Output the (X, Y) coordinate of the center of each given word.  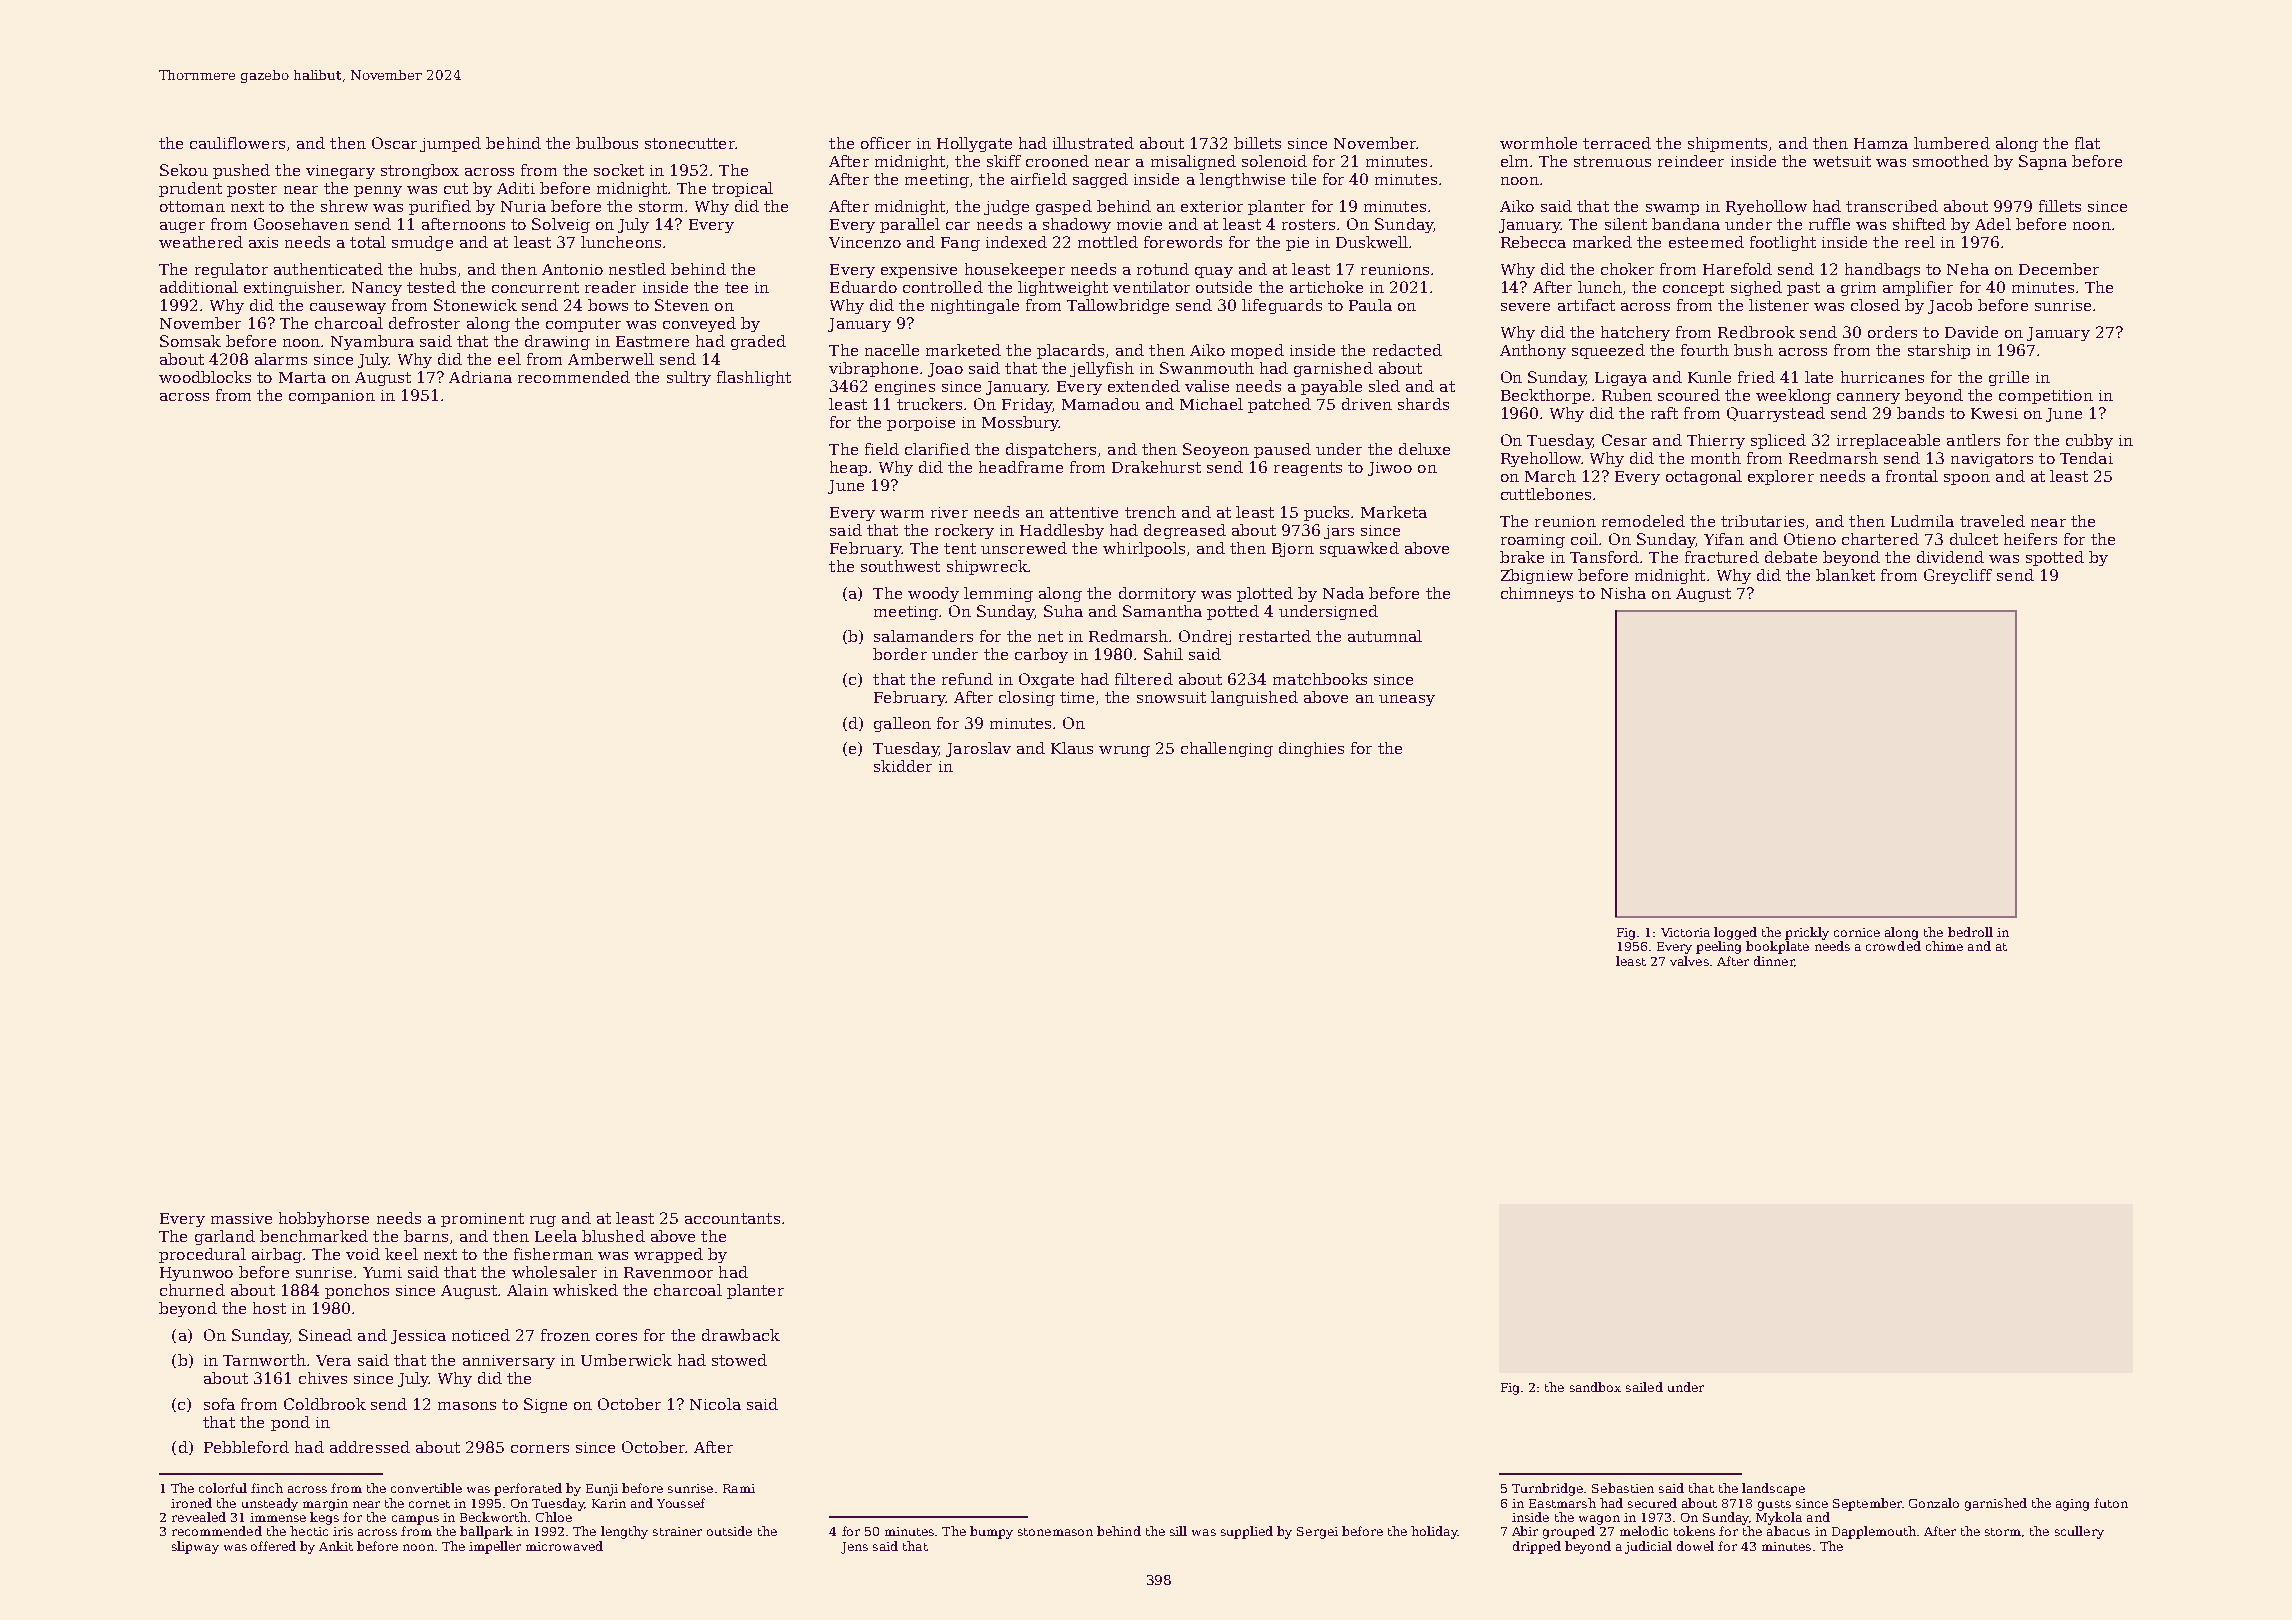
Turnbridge (1547, 1489)
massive (241, 1218)
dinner (1774, 961)
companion (332, 397)
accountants (732, 1218)
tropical (742, 189)
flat (2087, 143)
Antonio (572, 269)
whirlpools (1144, 549)
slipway (195, 1547)
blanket (1845, 575)
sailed (1644, 1387)
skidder (903, 766)
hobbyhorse (324, 1219)
